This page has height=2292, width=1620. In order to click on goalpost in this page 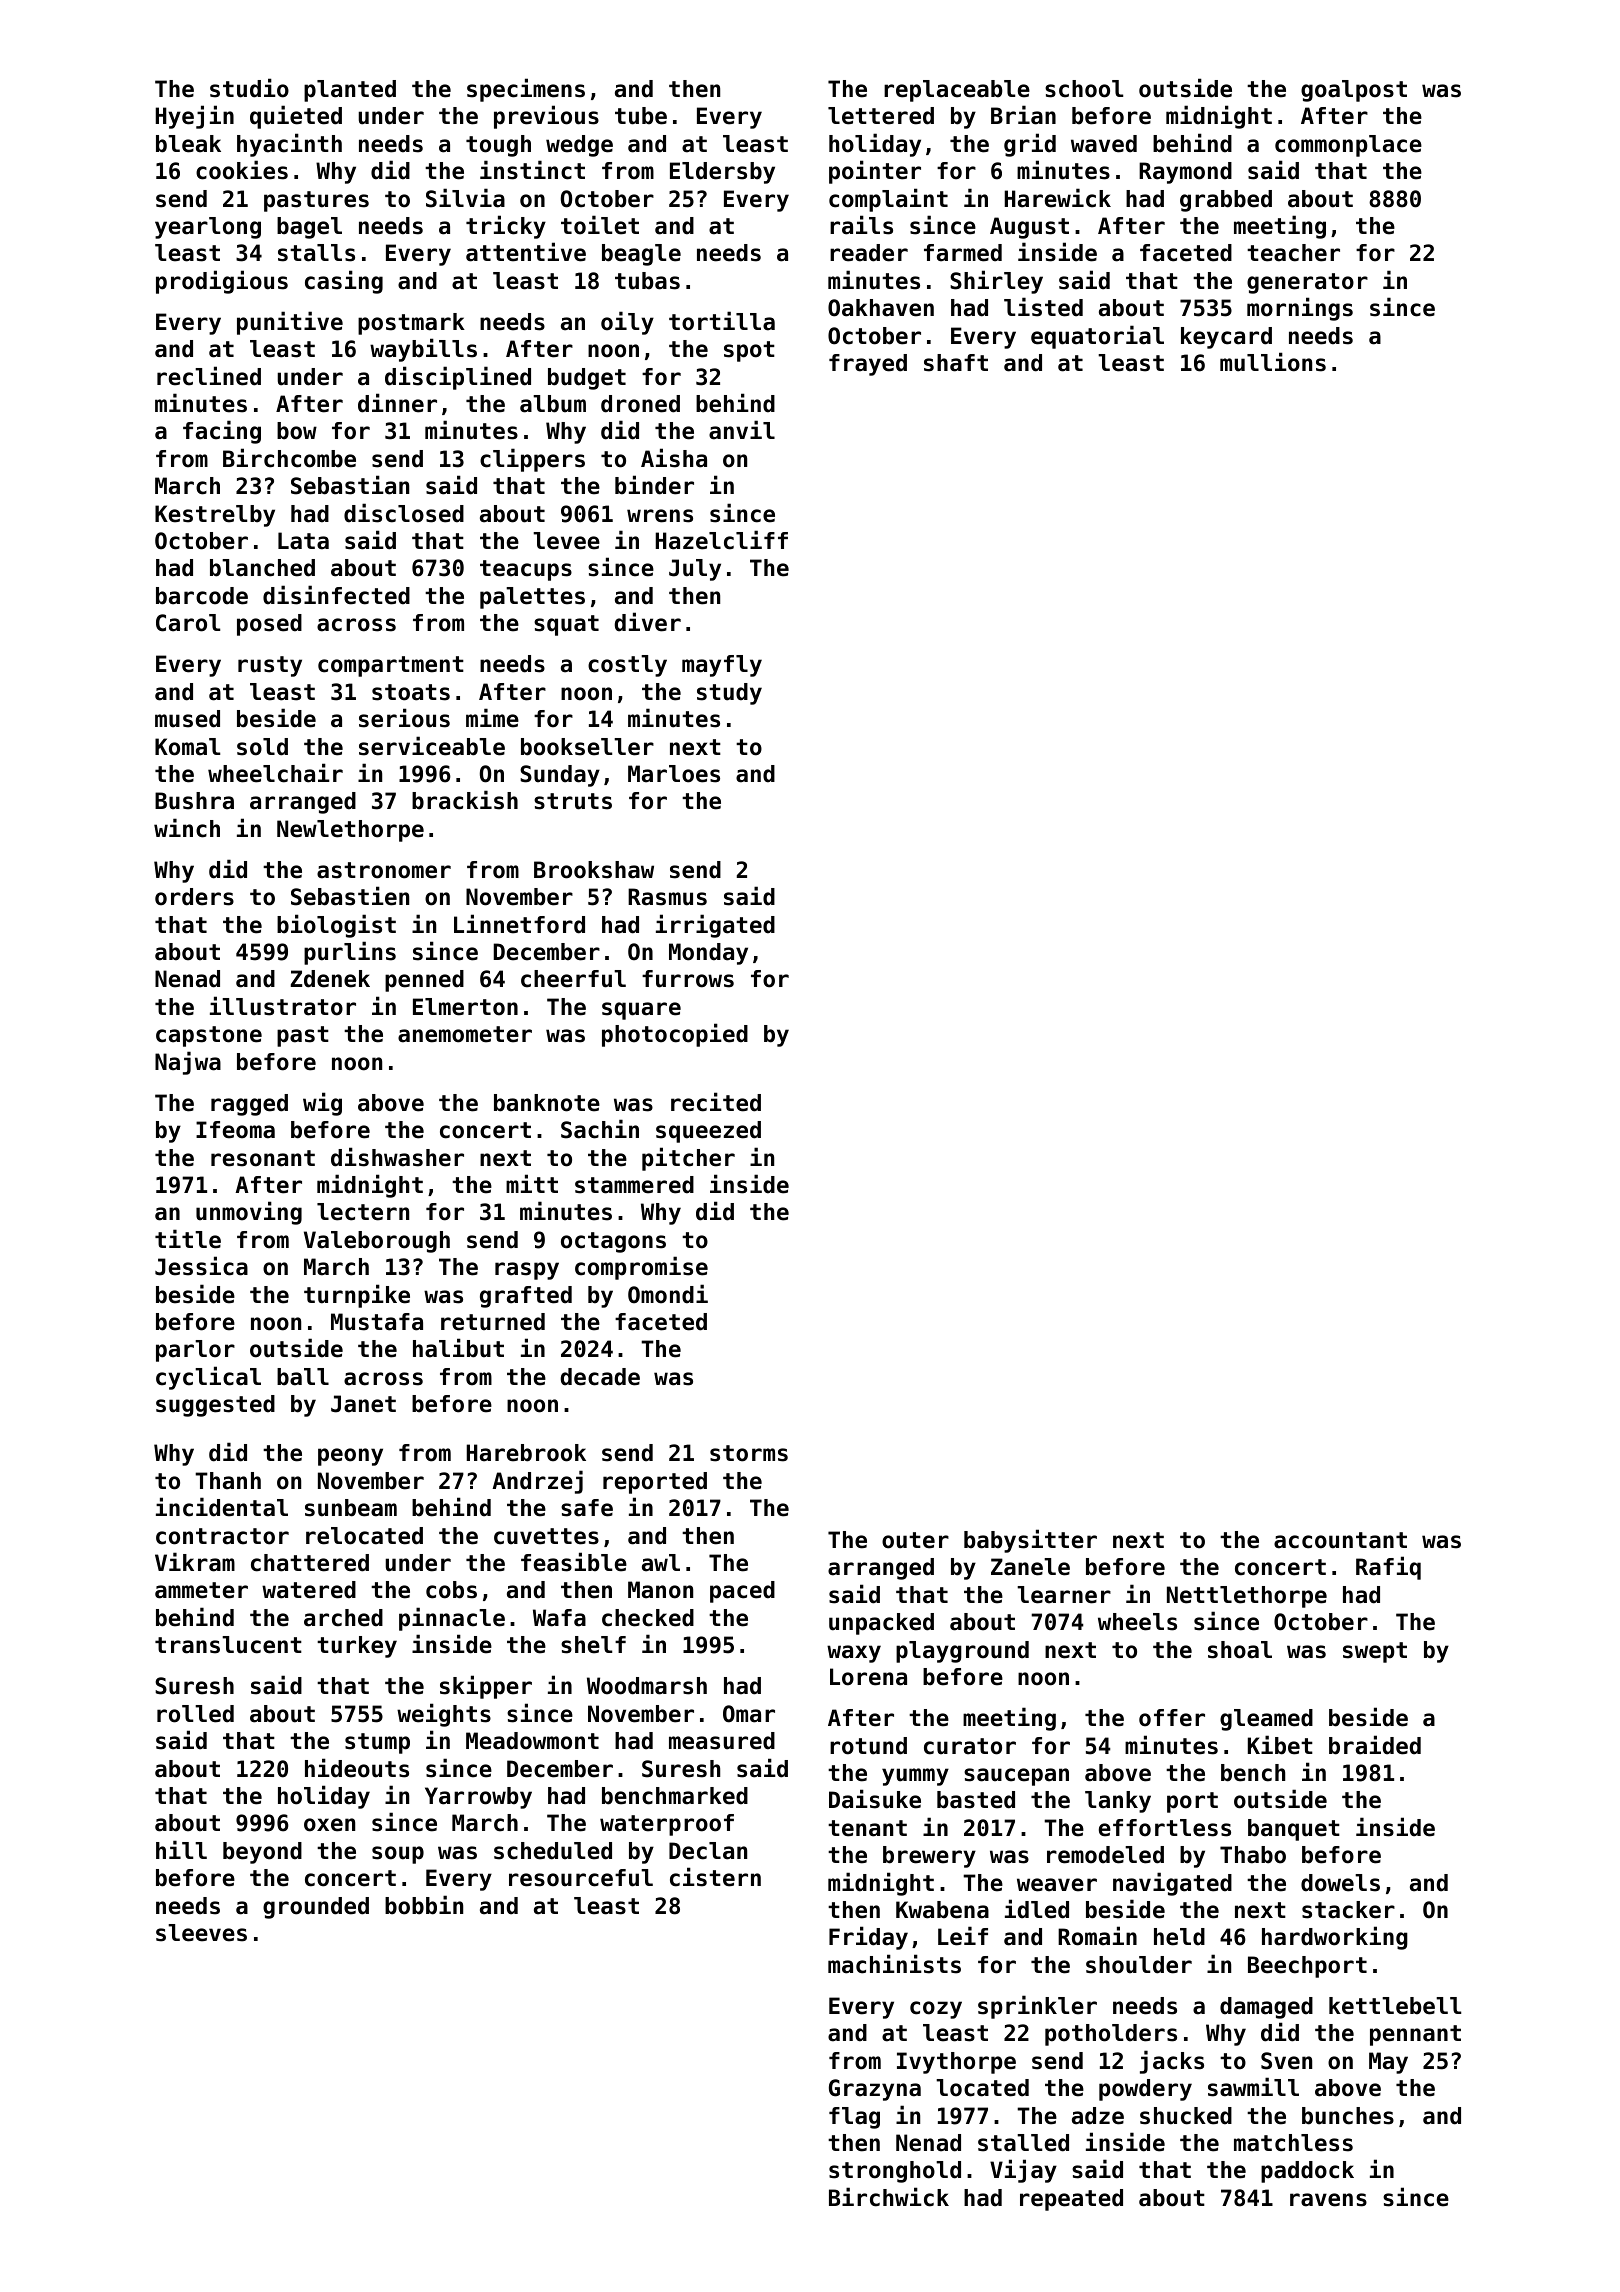, I will do `click(1354, 91)`.
